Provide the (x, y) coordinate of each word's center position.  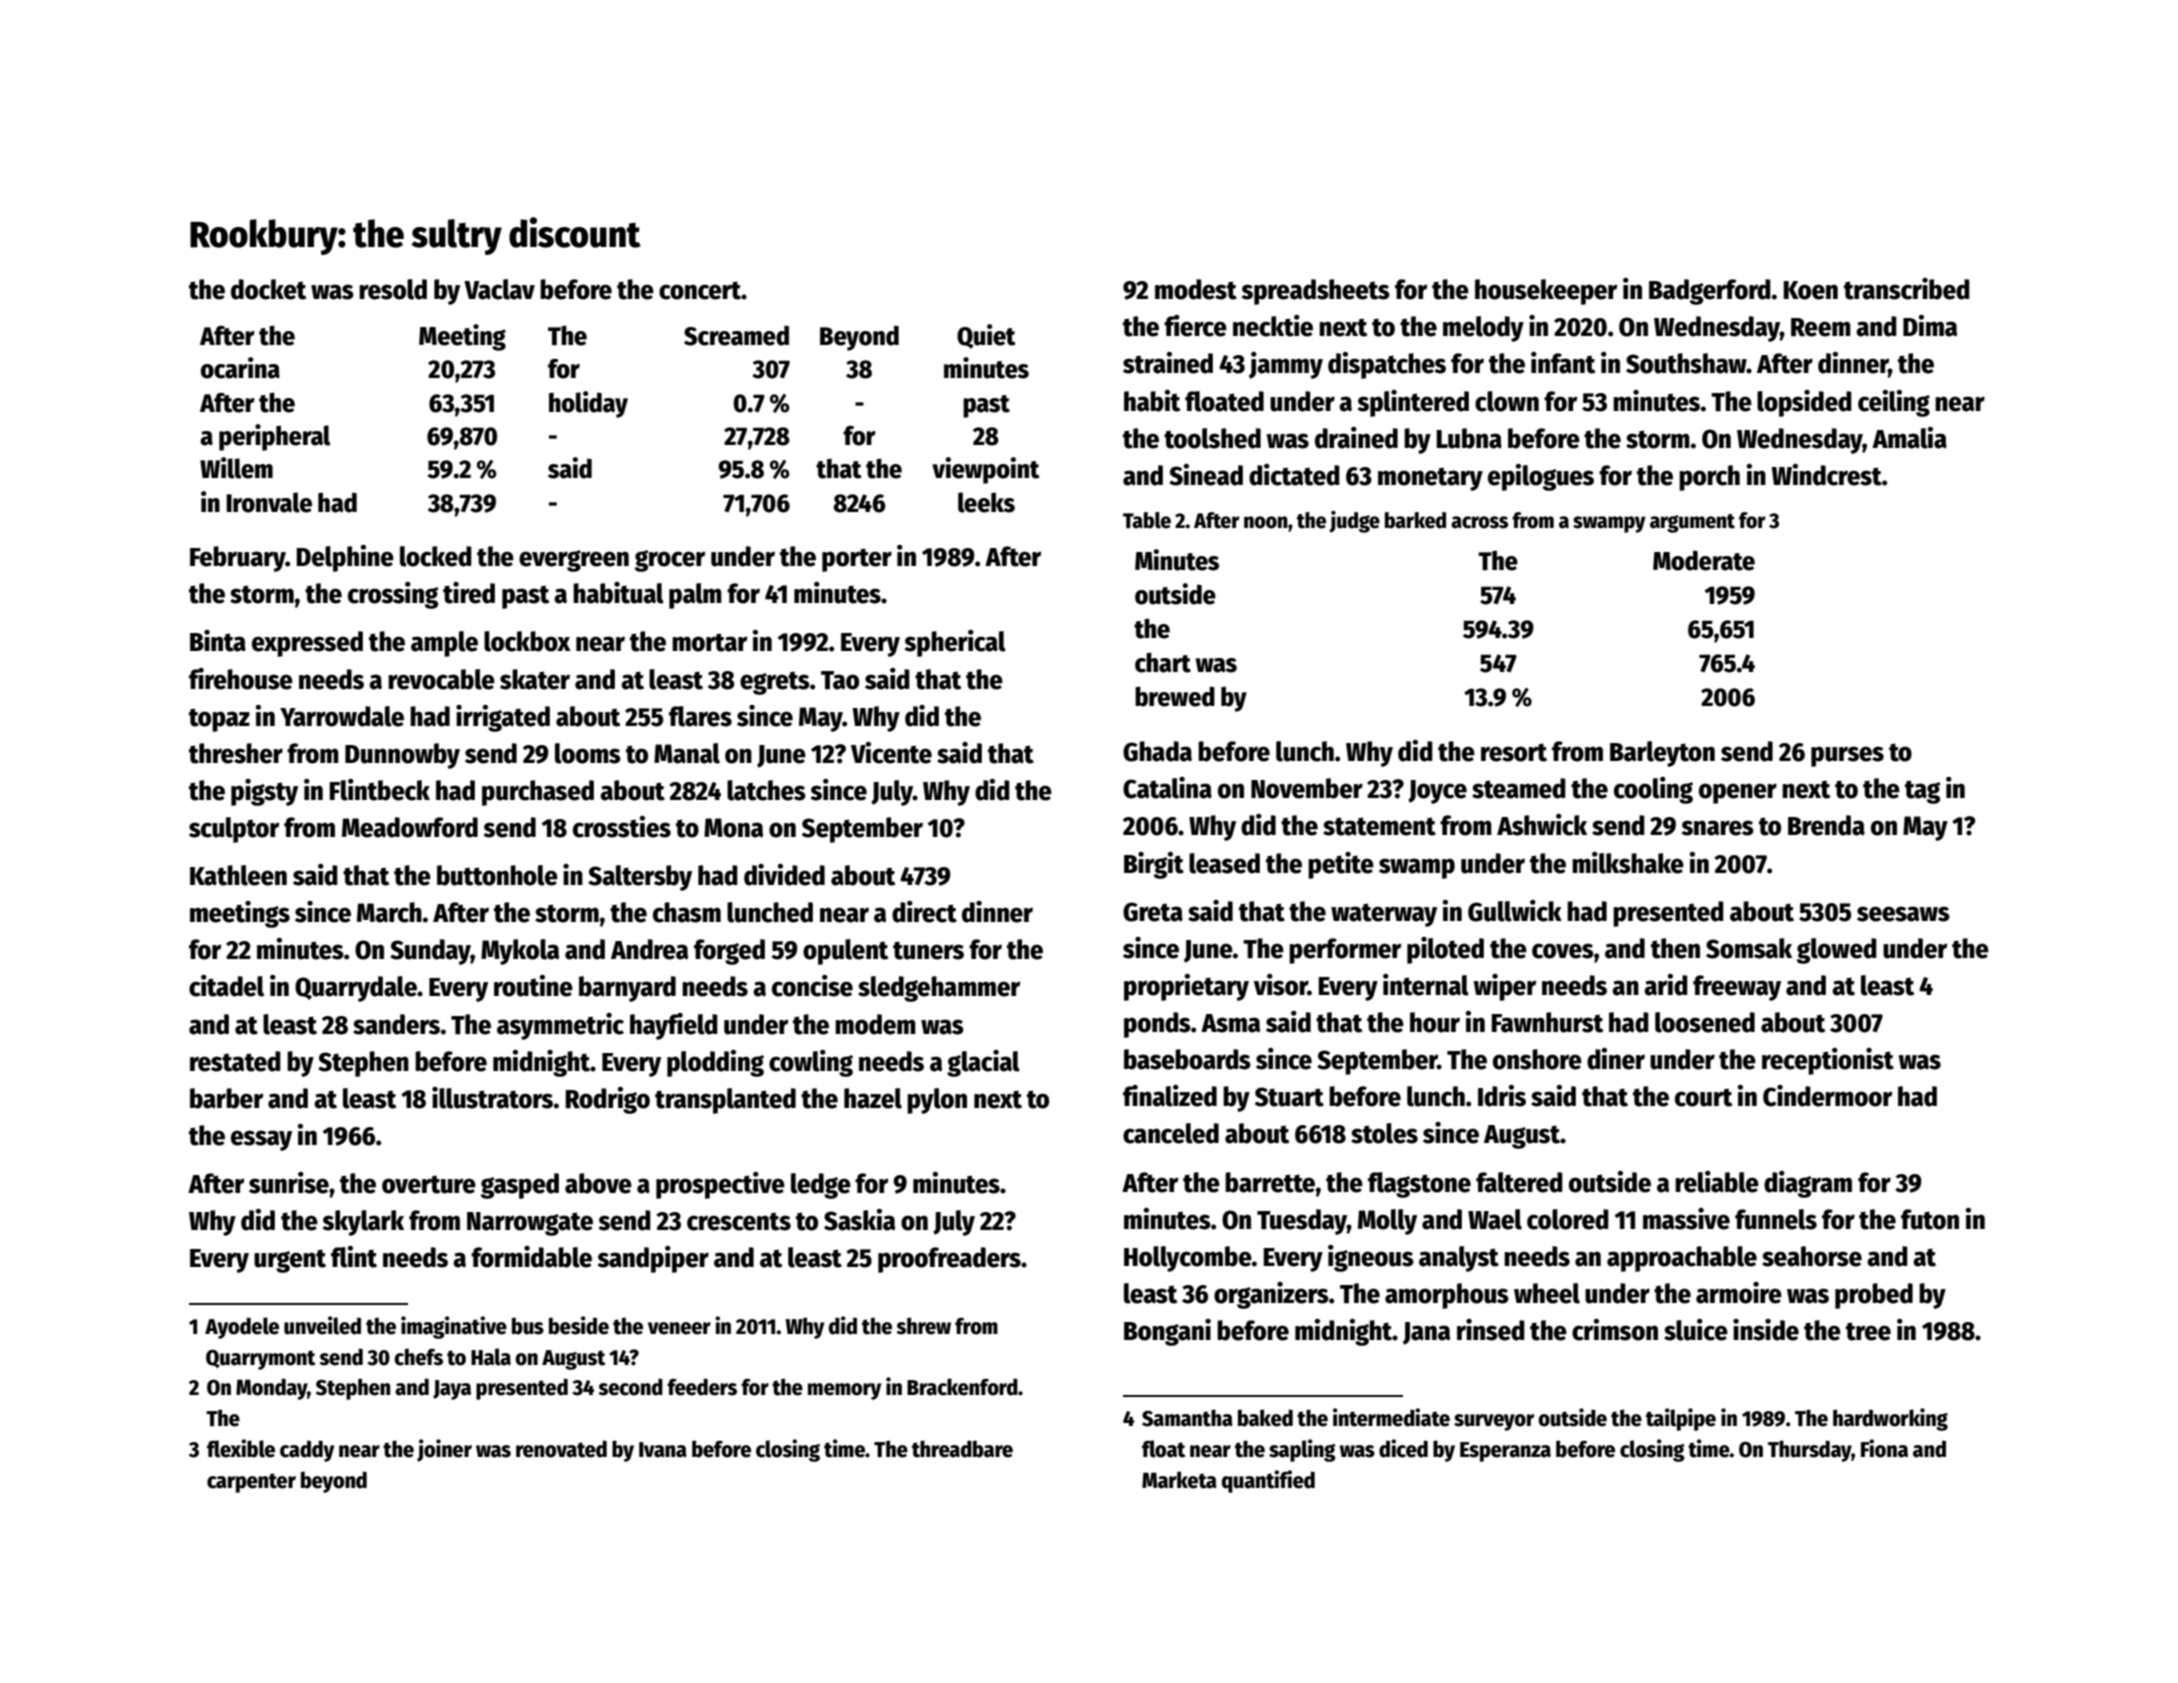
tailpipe (1681, 1419)
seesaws (1903, 914)
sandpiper (653, 1259)
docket (268, 289)
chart (1163, 662)
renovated (561, 1449)
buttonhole (497, 875)
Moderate (1704, 560)
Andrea (649, 949)
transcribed (1907, 289)
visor (1281, 985)
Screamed (736, 335)
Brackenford (962, 1387)
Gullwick (1515, 911)
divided (784, 875)
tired (469, 593)
